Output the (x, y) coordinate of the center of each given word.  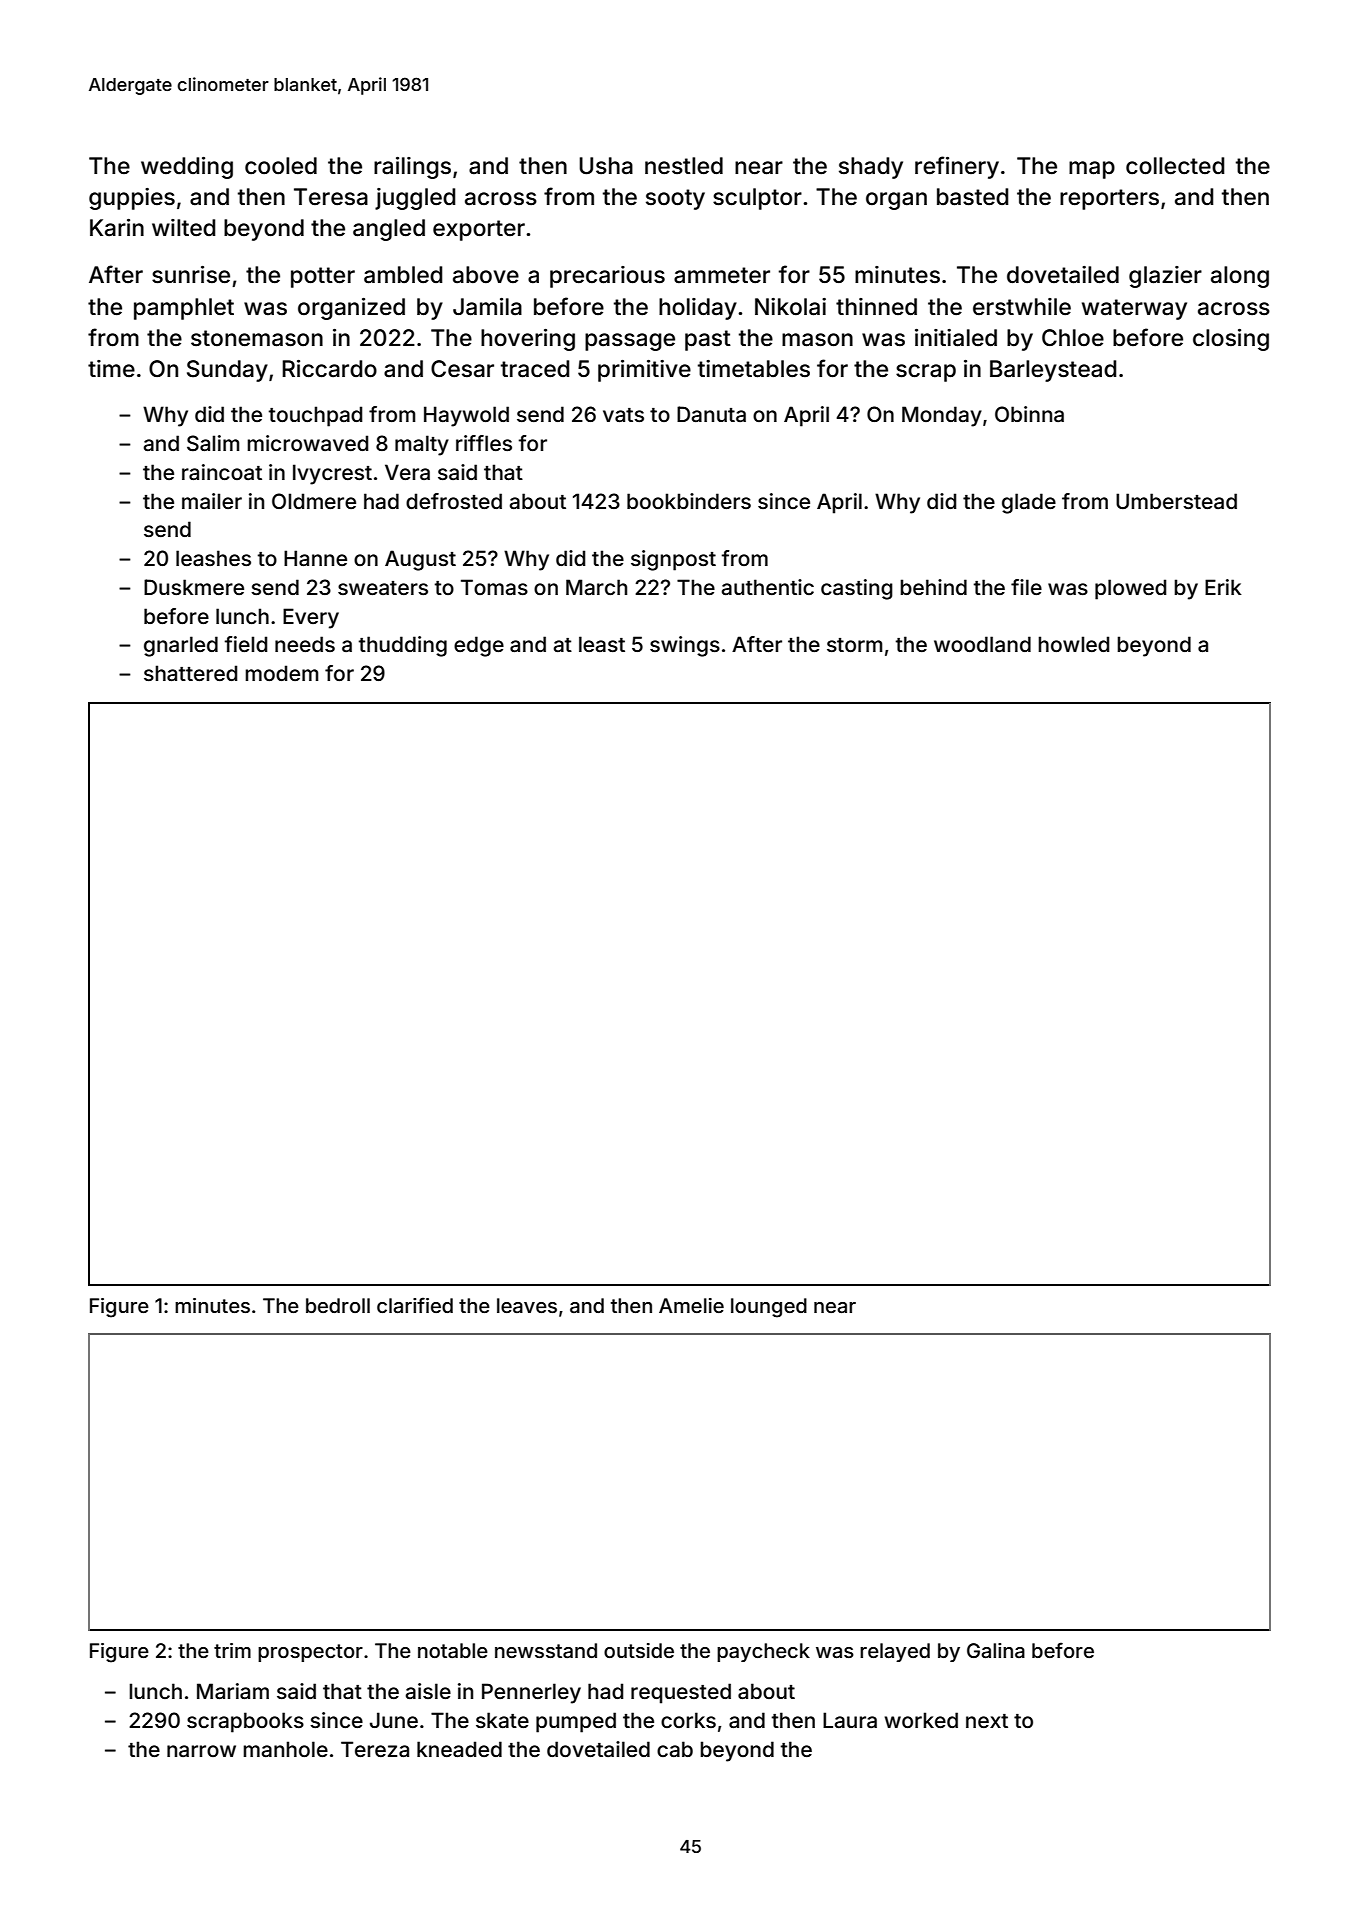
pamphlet (184, 309)
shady (871, 168)
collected (1175, 166)
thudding (403, 646)
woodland (982, 644)
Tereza (375, 1749)
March (596, 587)
